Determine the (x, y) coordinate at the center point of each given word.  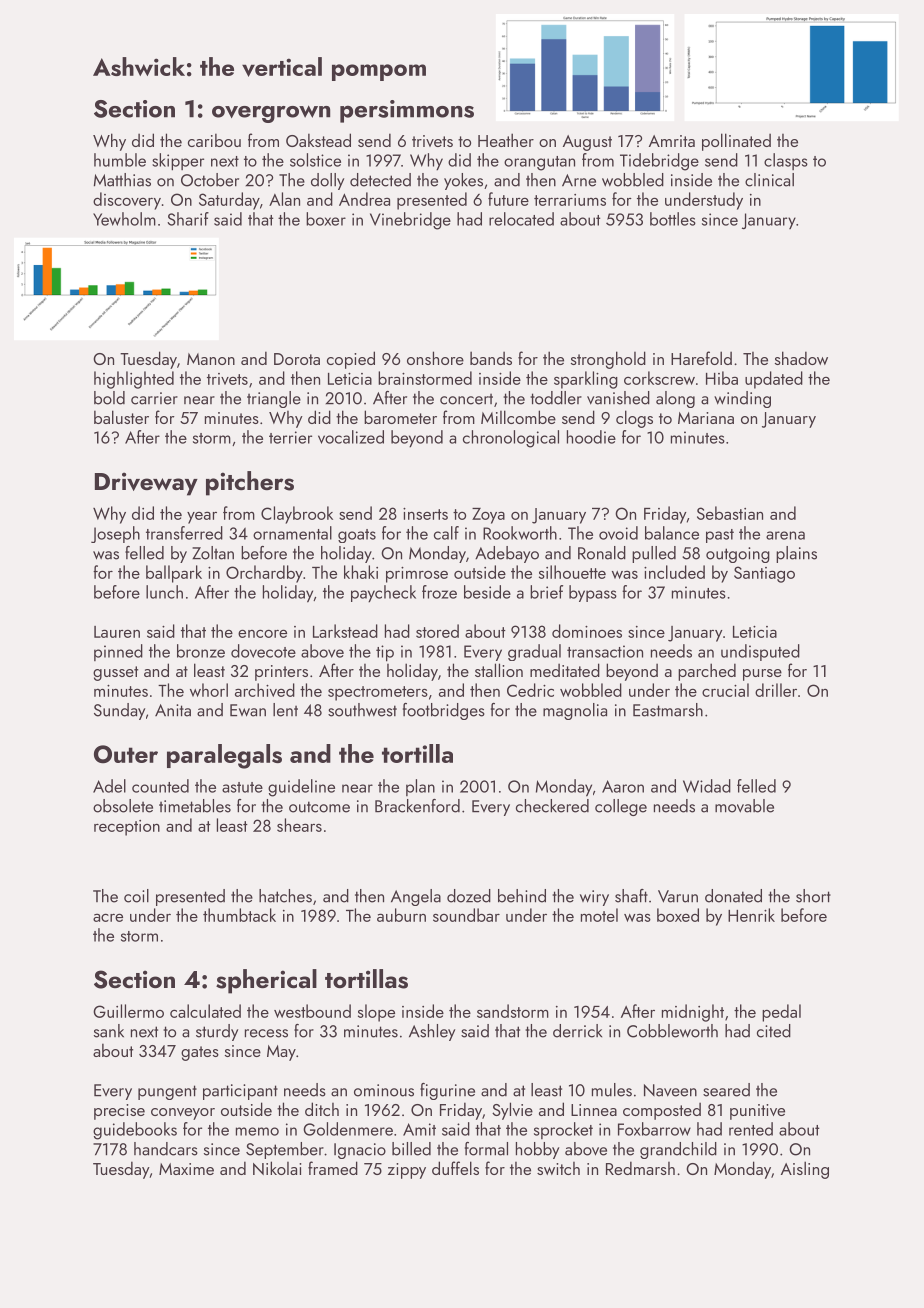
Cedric (530, 690)
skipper (178, 162)
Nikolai (277, 1168)
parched (707, 672)
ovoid (618, 533)
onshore (435, 358)
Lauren (117, 632)
